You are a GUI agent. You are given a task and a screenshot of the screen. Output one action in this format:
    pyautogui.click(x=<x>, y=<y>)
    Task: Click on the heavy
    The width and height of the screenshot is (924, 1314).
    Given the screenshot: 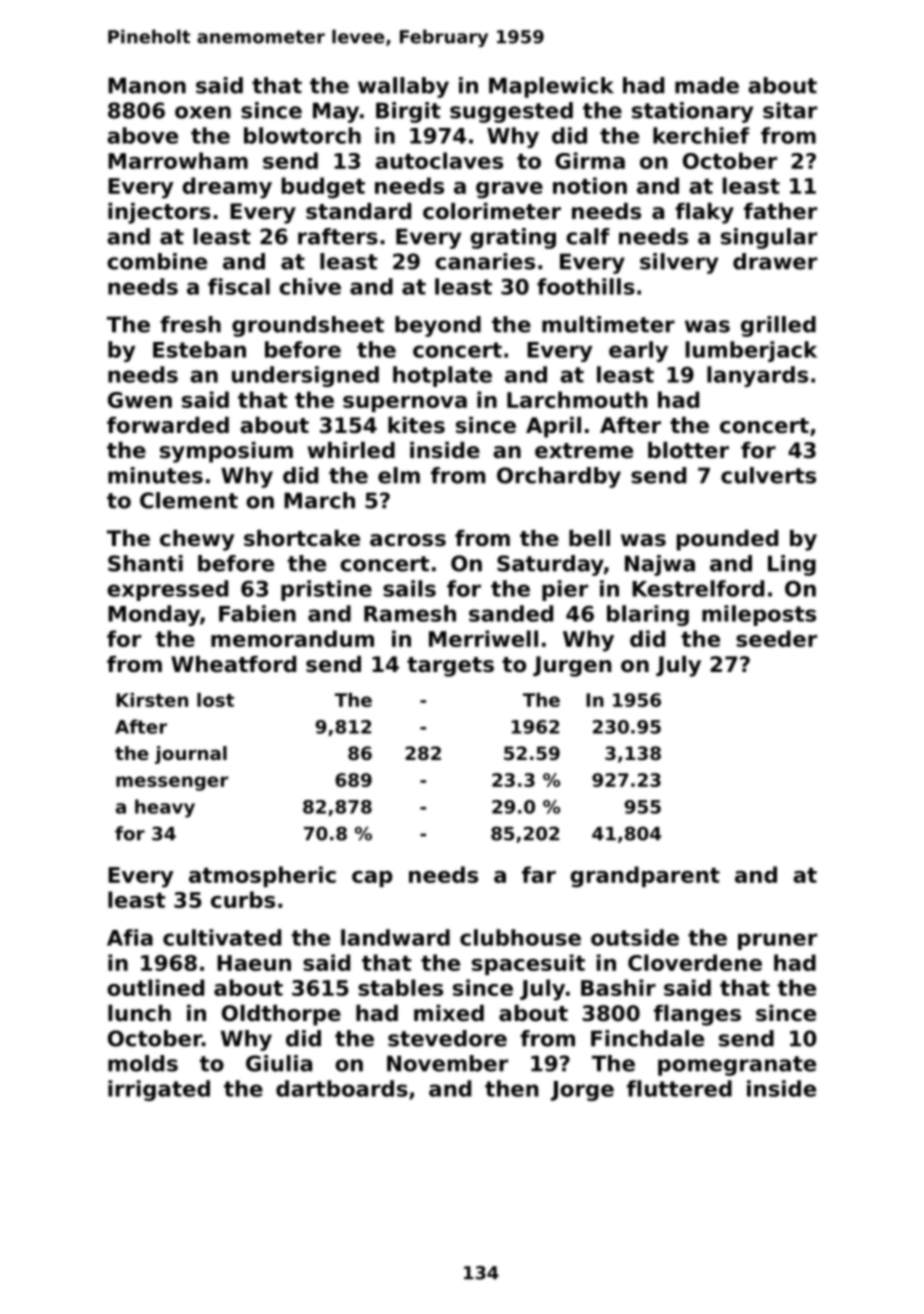 What is the action you would take?
    pyautogui.click(x=165, y=808)
